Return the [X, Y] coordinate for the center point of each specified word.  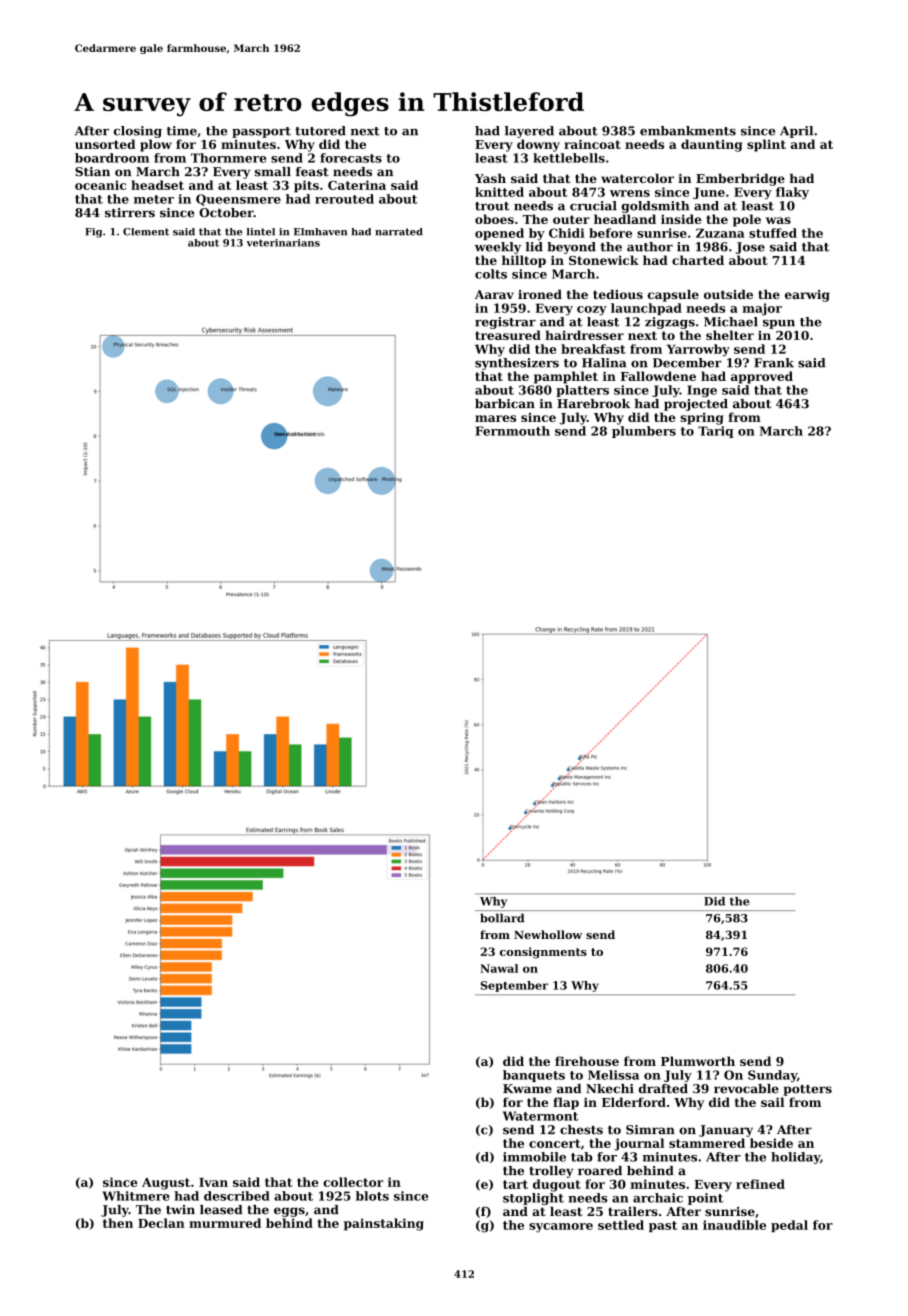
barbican [505, 404]
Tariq [716, 432]
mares [495, 418]
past [663, 1226]
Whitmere [136, 1196]
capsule [673, 295]
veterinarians [283, 243]
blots [372, 1196]
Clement [146, 232]
